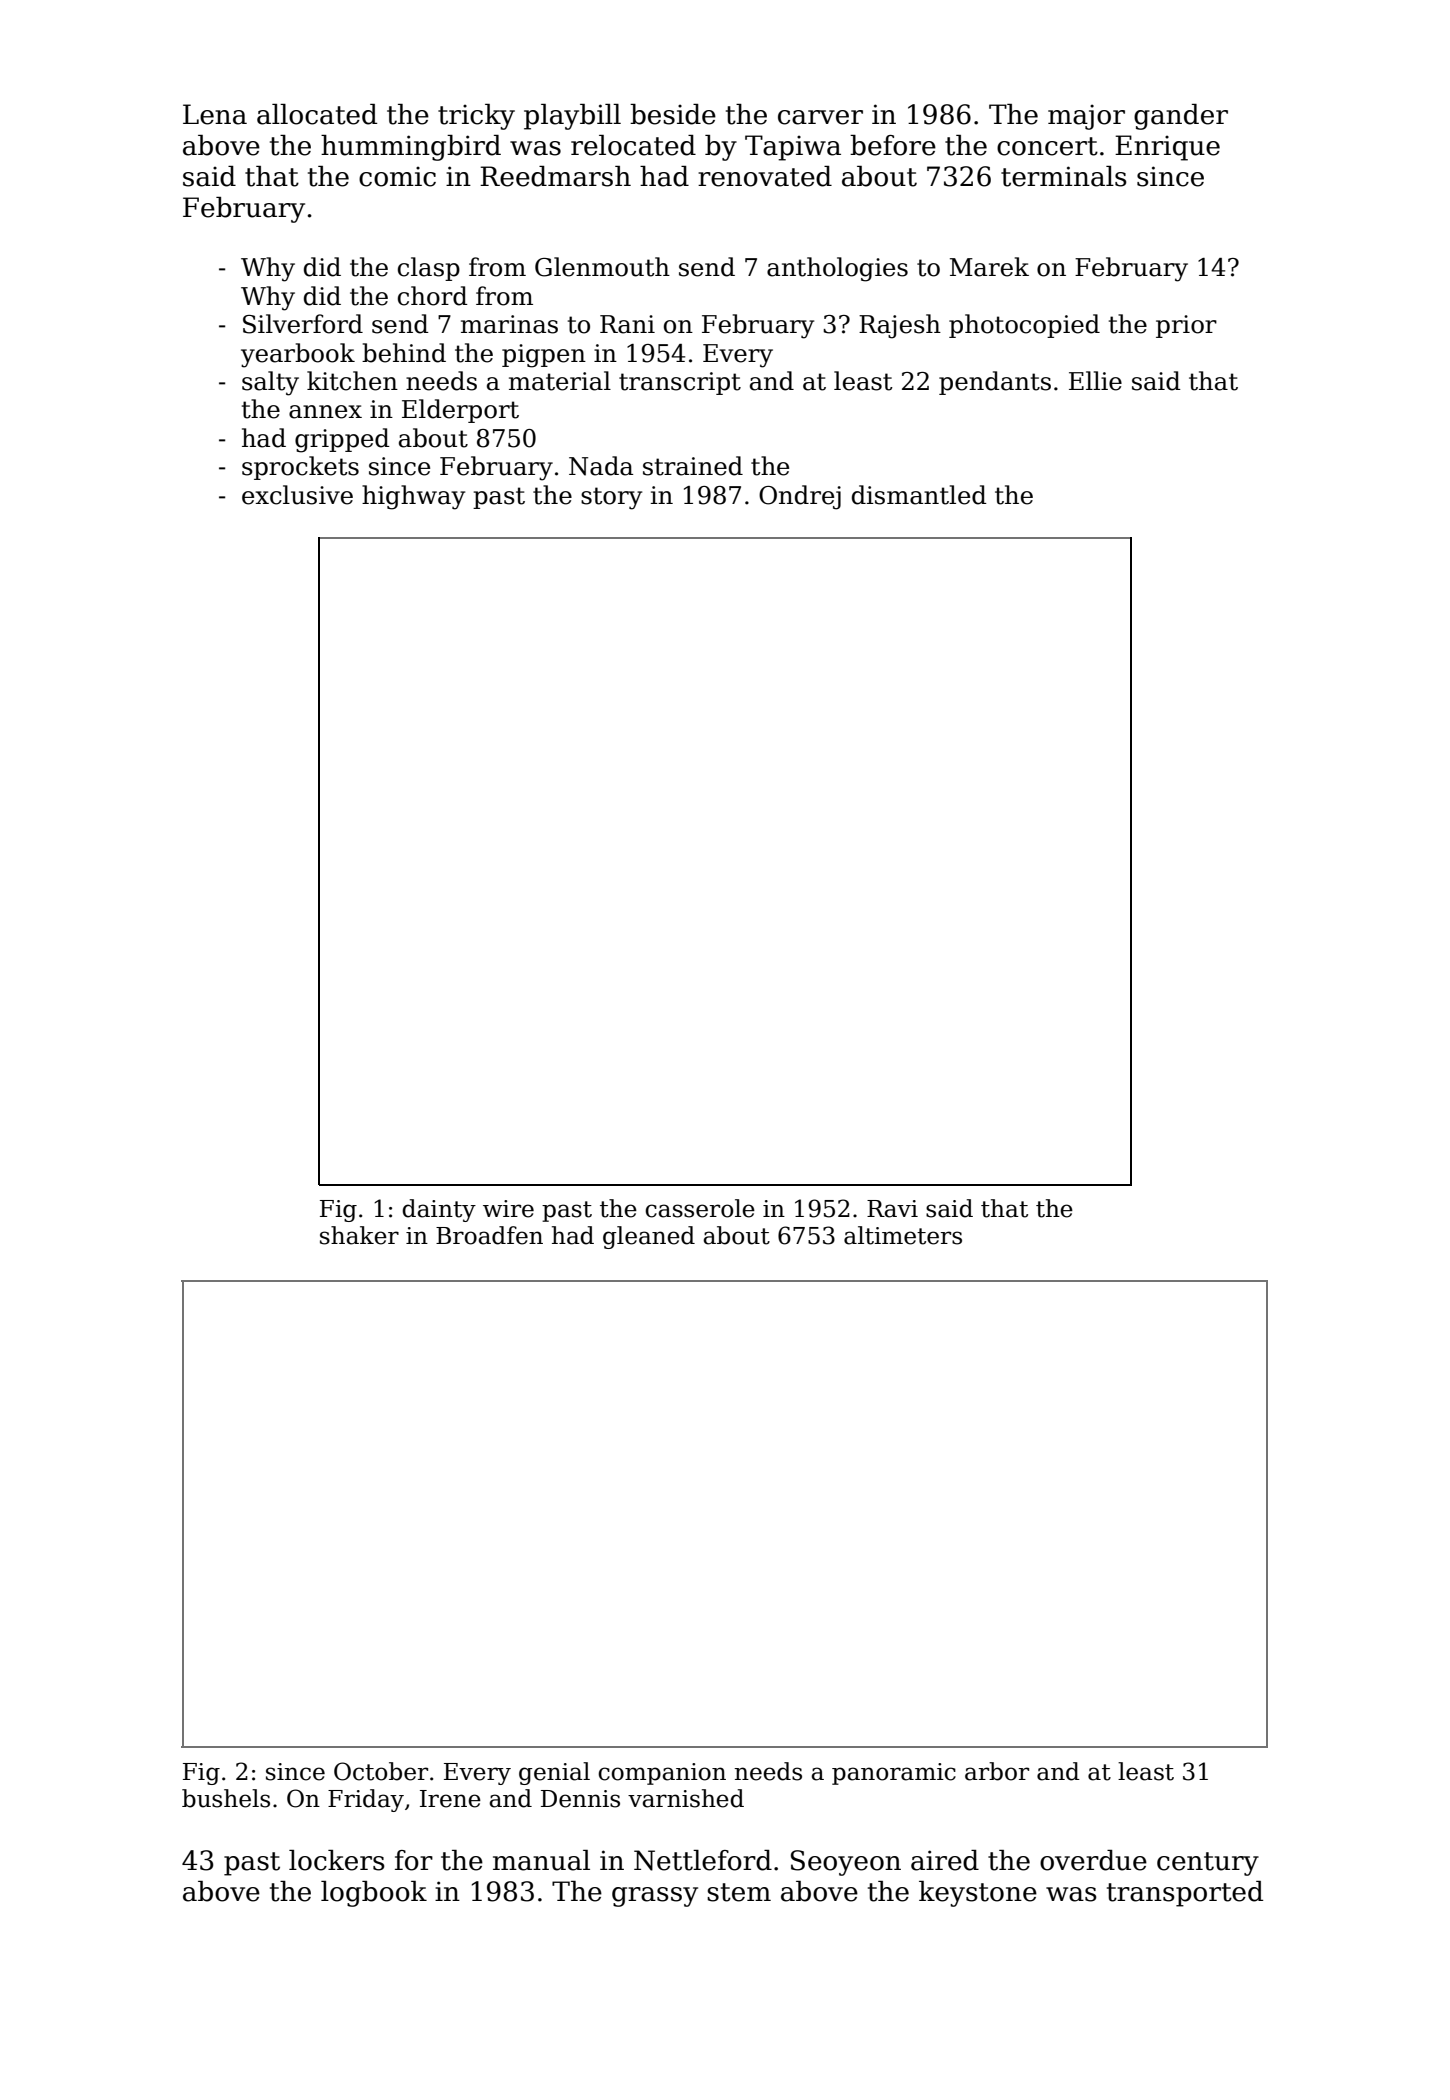 The width and height of the screenshot is (1450, 2100). Describe the element at coordinates (700, 1208) in the screenshot. I see `casserole` at that location.
